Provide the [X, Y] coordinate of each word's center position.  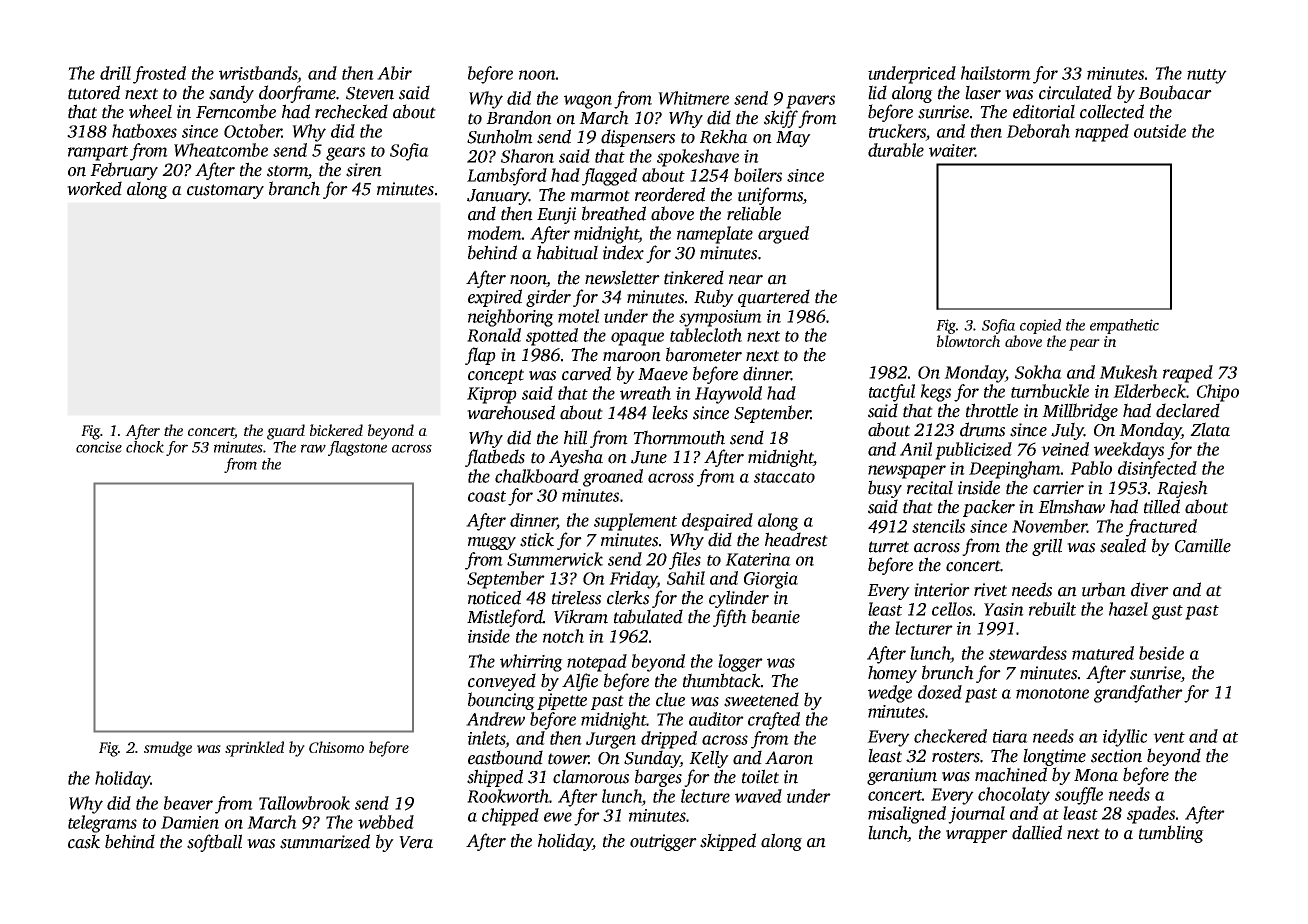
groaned [613, 478]
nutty [1207, 76]
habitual [567, 252]
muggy [492, 543]
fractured [1161, 528]
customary [225, 191]
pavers [810, 102]
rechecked [351, 111]
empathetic [1124, 326]
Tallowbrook [304, 803]
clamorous [591, 776]
